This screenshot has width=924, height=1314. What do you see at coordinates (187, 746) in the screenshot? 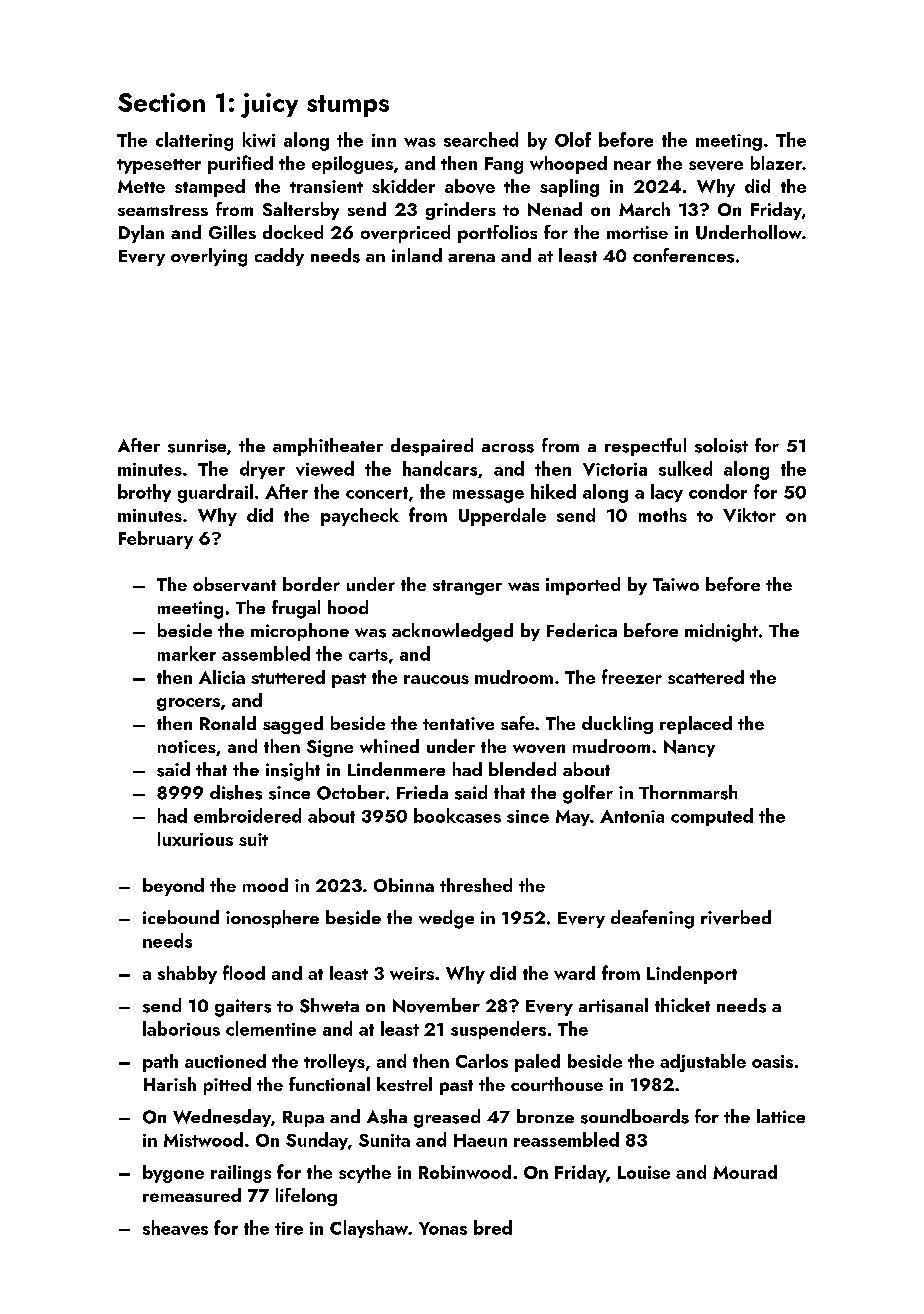
I see `notices` at bounding box center [187, 746].
